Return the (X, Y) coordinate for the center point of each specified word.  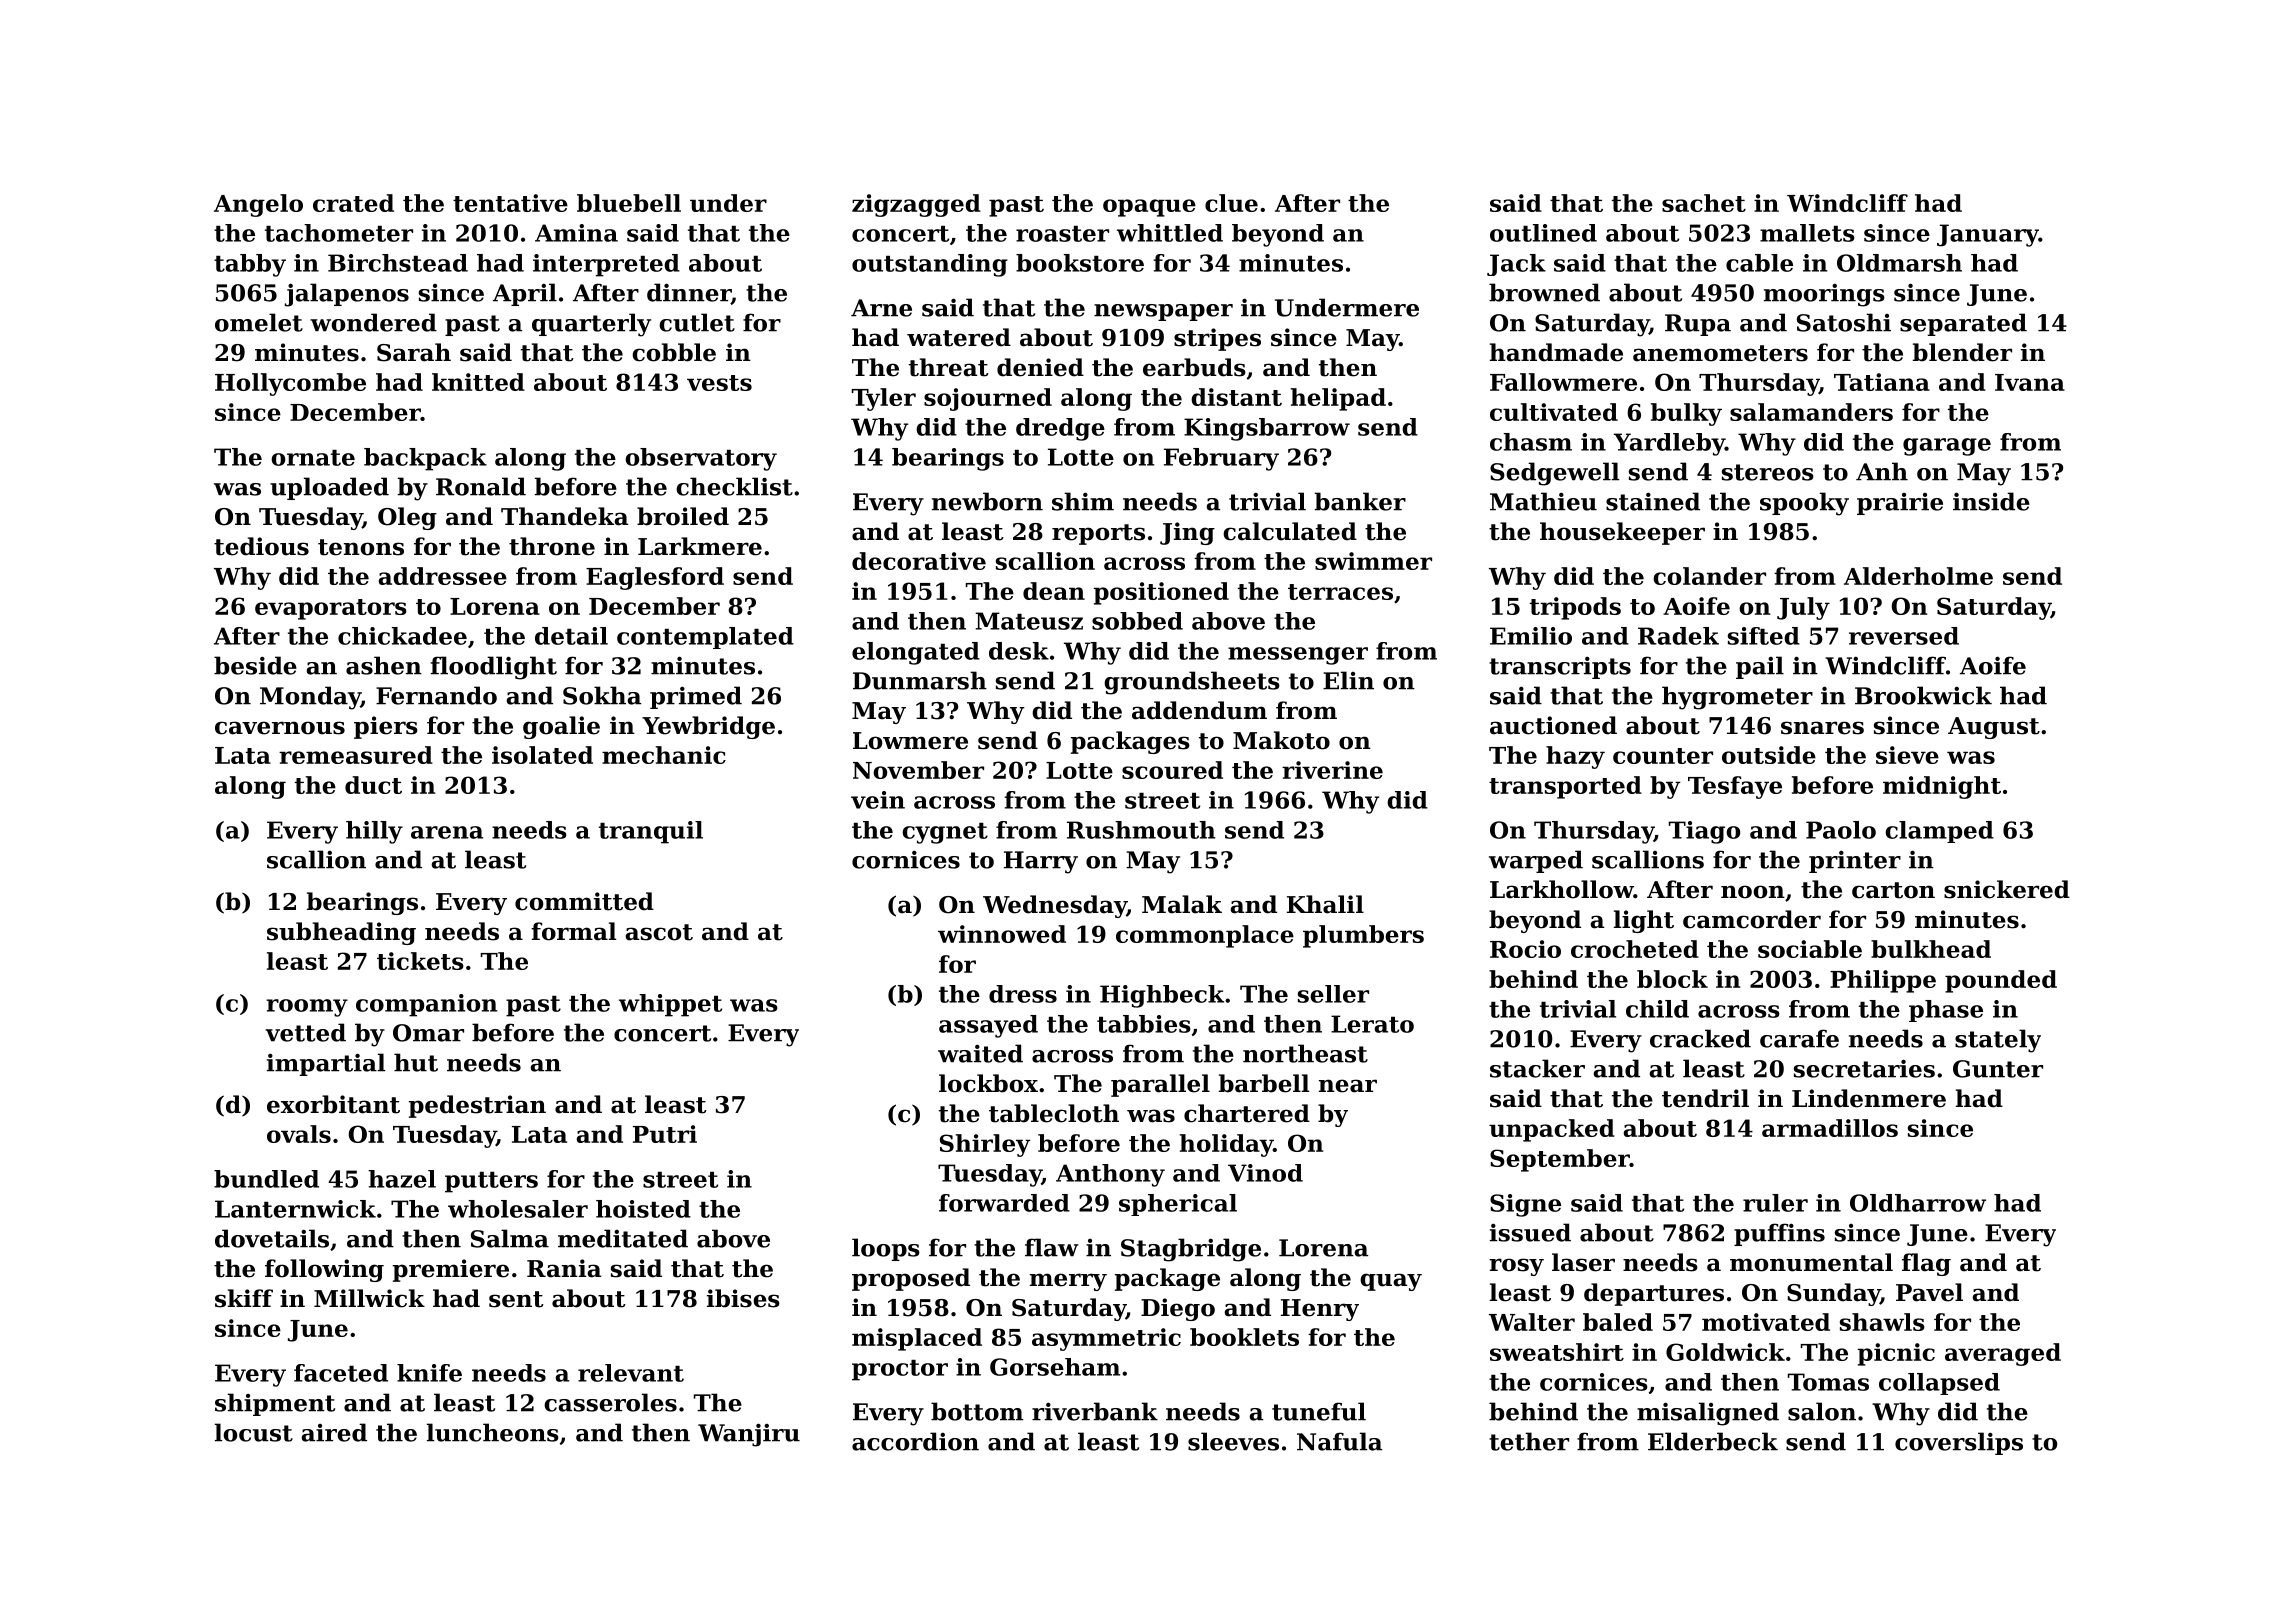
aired (334, 1432)
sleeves (1233, 1441)
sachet (1704, 203)
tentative (510, 203)
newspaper (1163, 312)
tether (1529, 1441)
